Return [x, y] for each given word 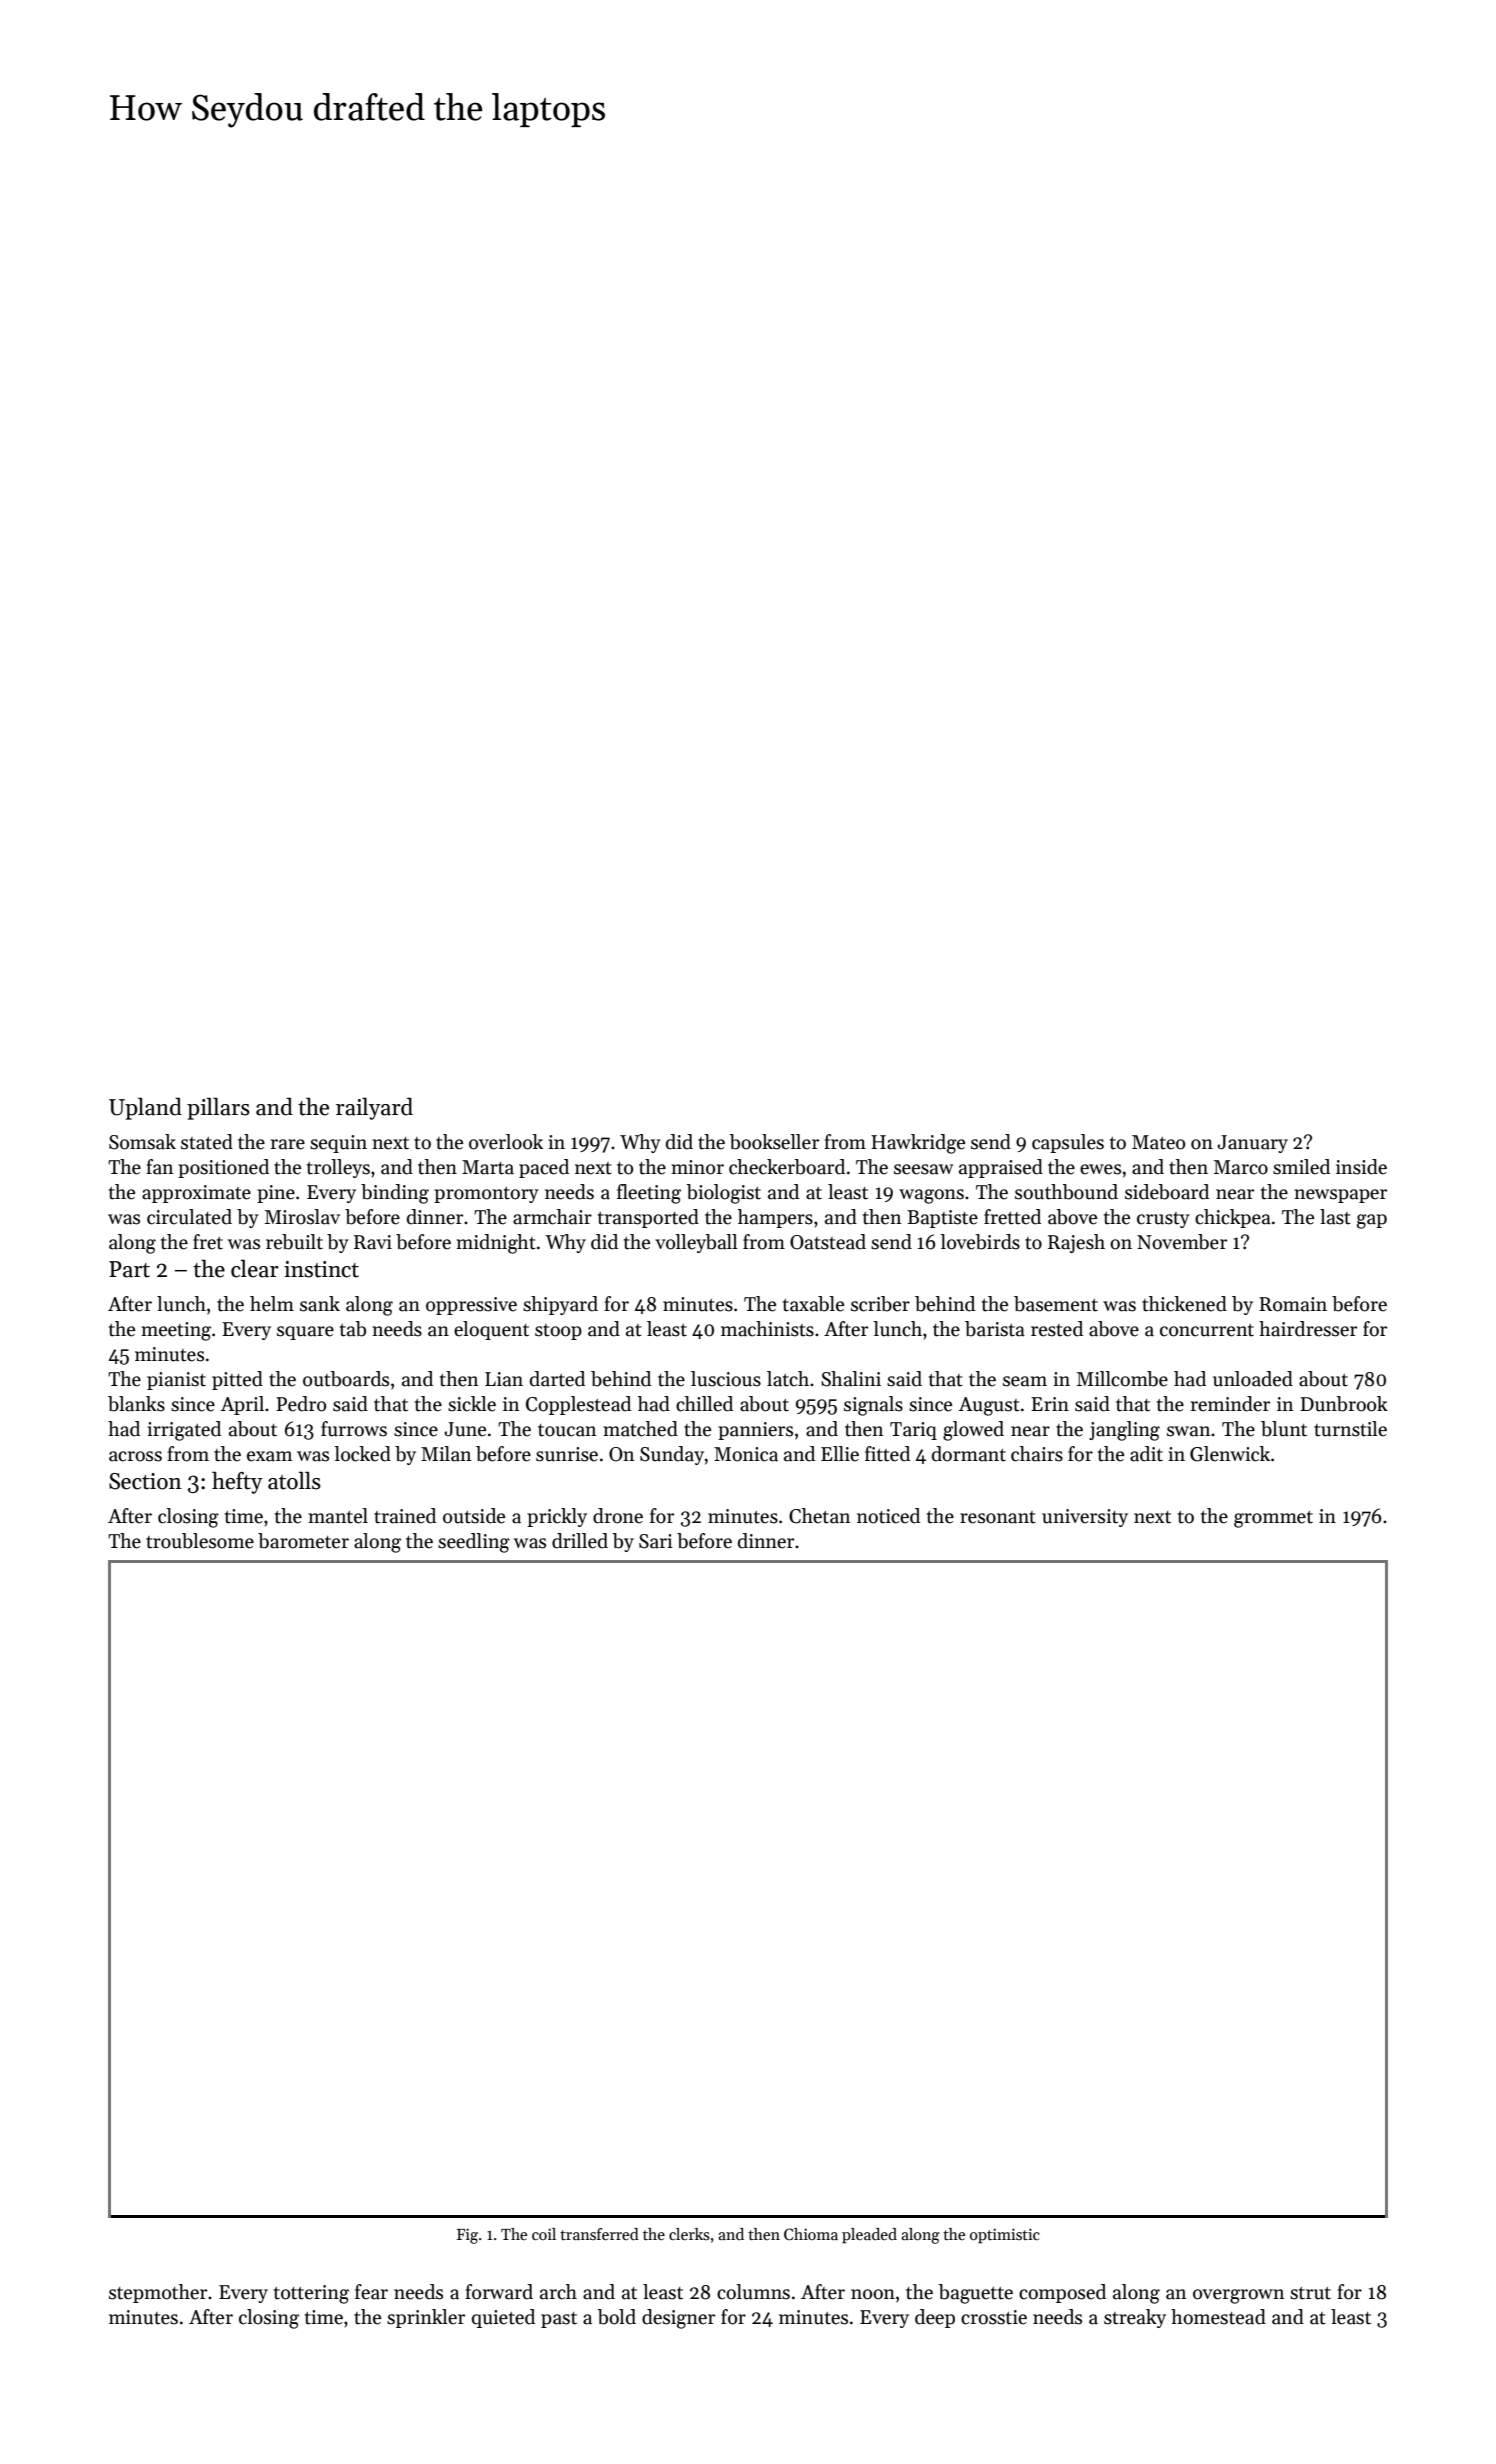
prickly [557, 1517]
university [1085, 1518]
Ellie [840, 1454]
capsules [1068, 1143]
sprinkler [426, 2318]
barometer [303, 1541]
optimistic [1005, 2236]
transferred [599, 2234]
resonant [998, 1517]
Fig [467, 2236]
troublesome [200, 1541]
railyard [374, 1108]
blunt [1284, 1429]
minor [697, 1167]
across [135, 1456]
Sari [656, 1541]
